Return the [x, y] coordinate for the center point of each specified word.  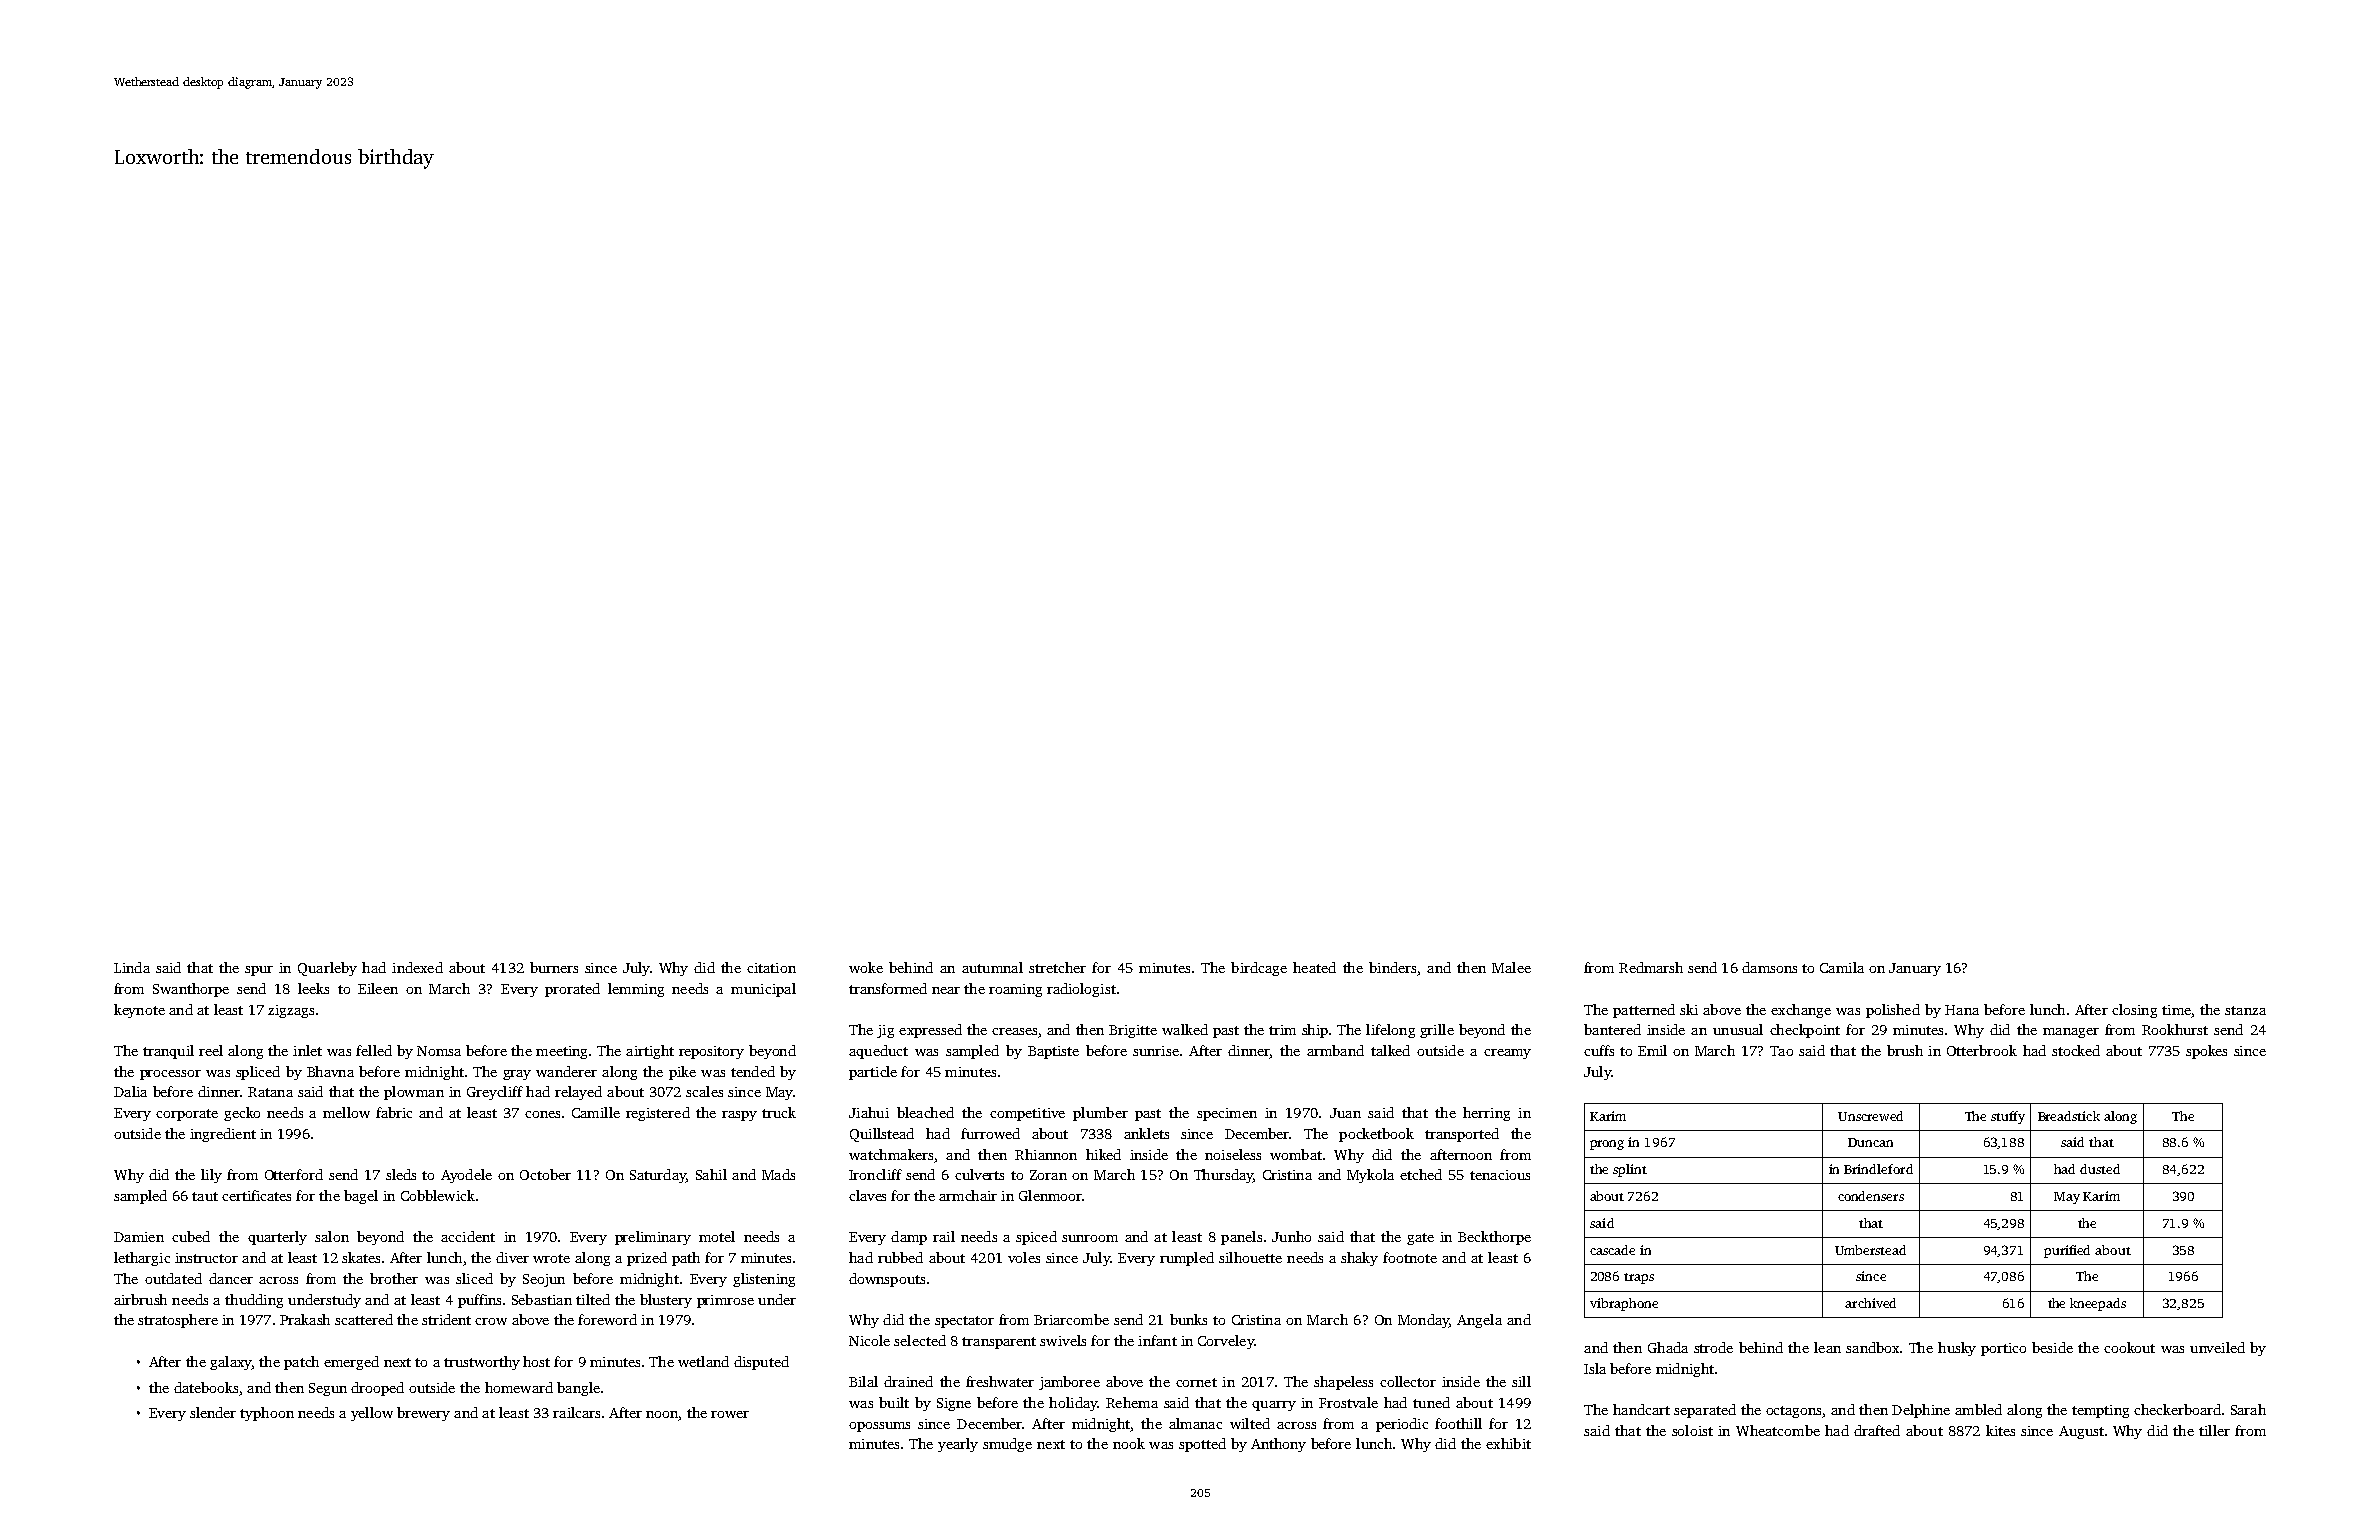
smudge [1007, 1445]
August [2081, 1432]
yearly [958, 1445]
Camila [1842, 967]
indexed [417, 967]
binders [1392, 967]
